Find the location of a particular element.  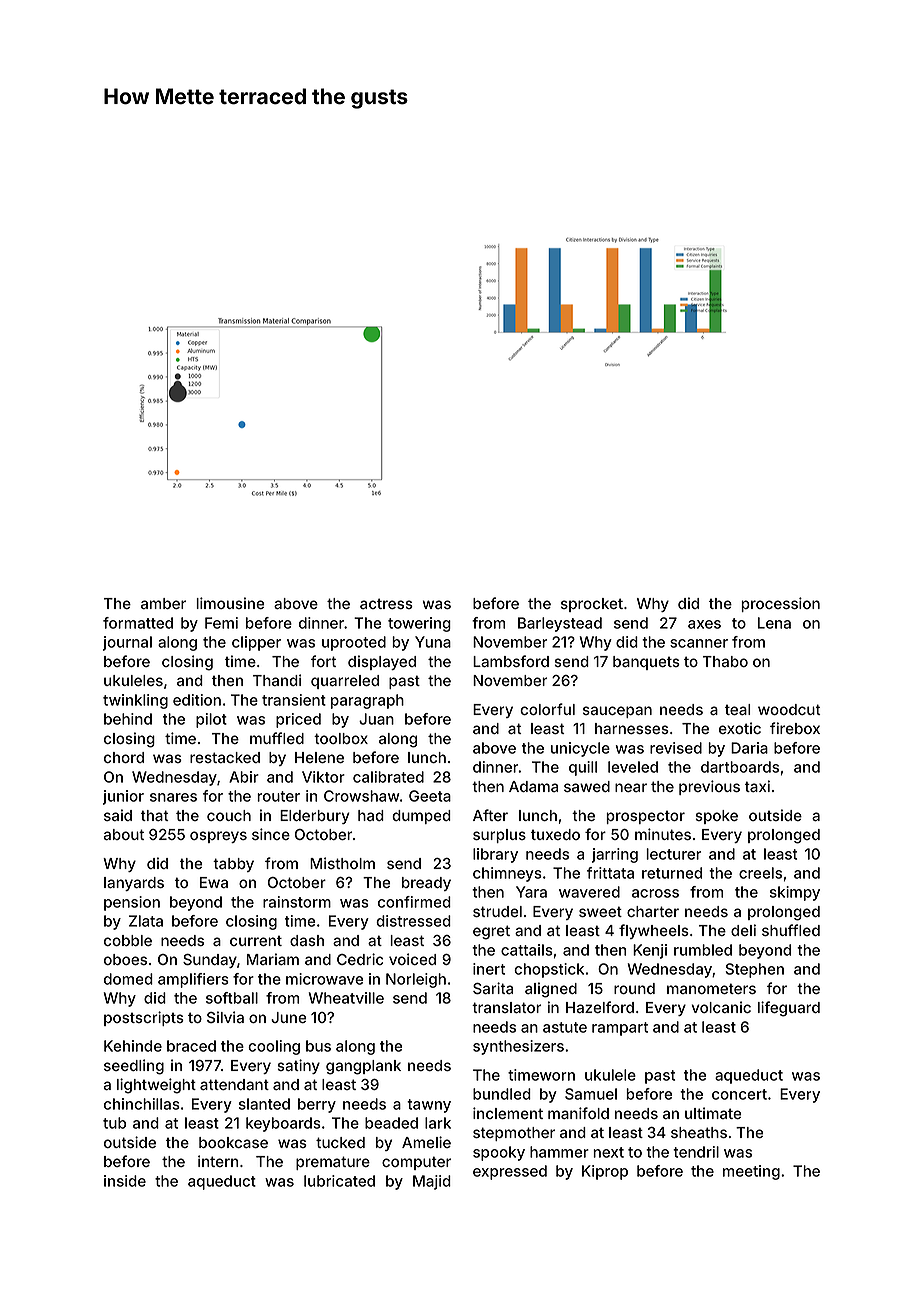

slanted is located at coordinates (264, 1104).
